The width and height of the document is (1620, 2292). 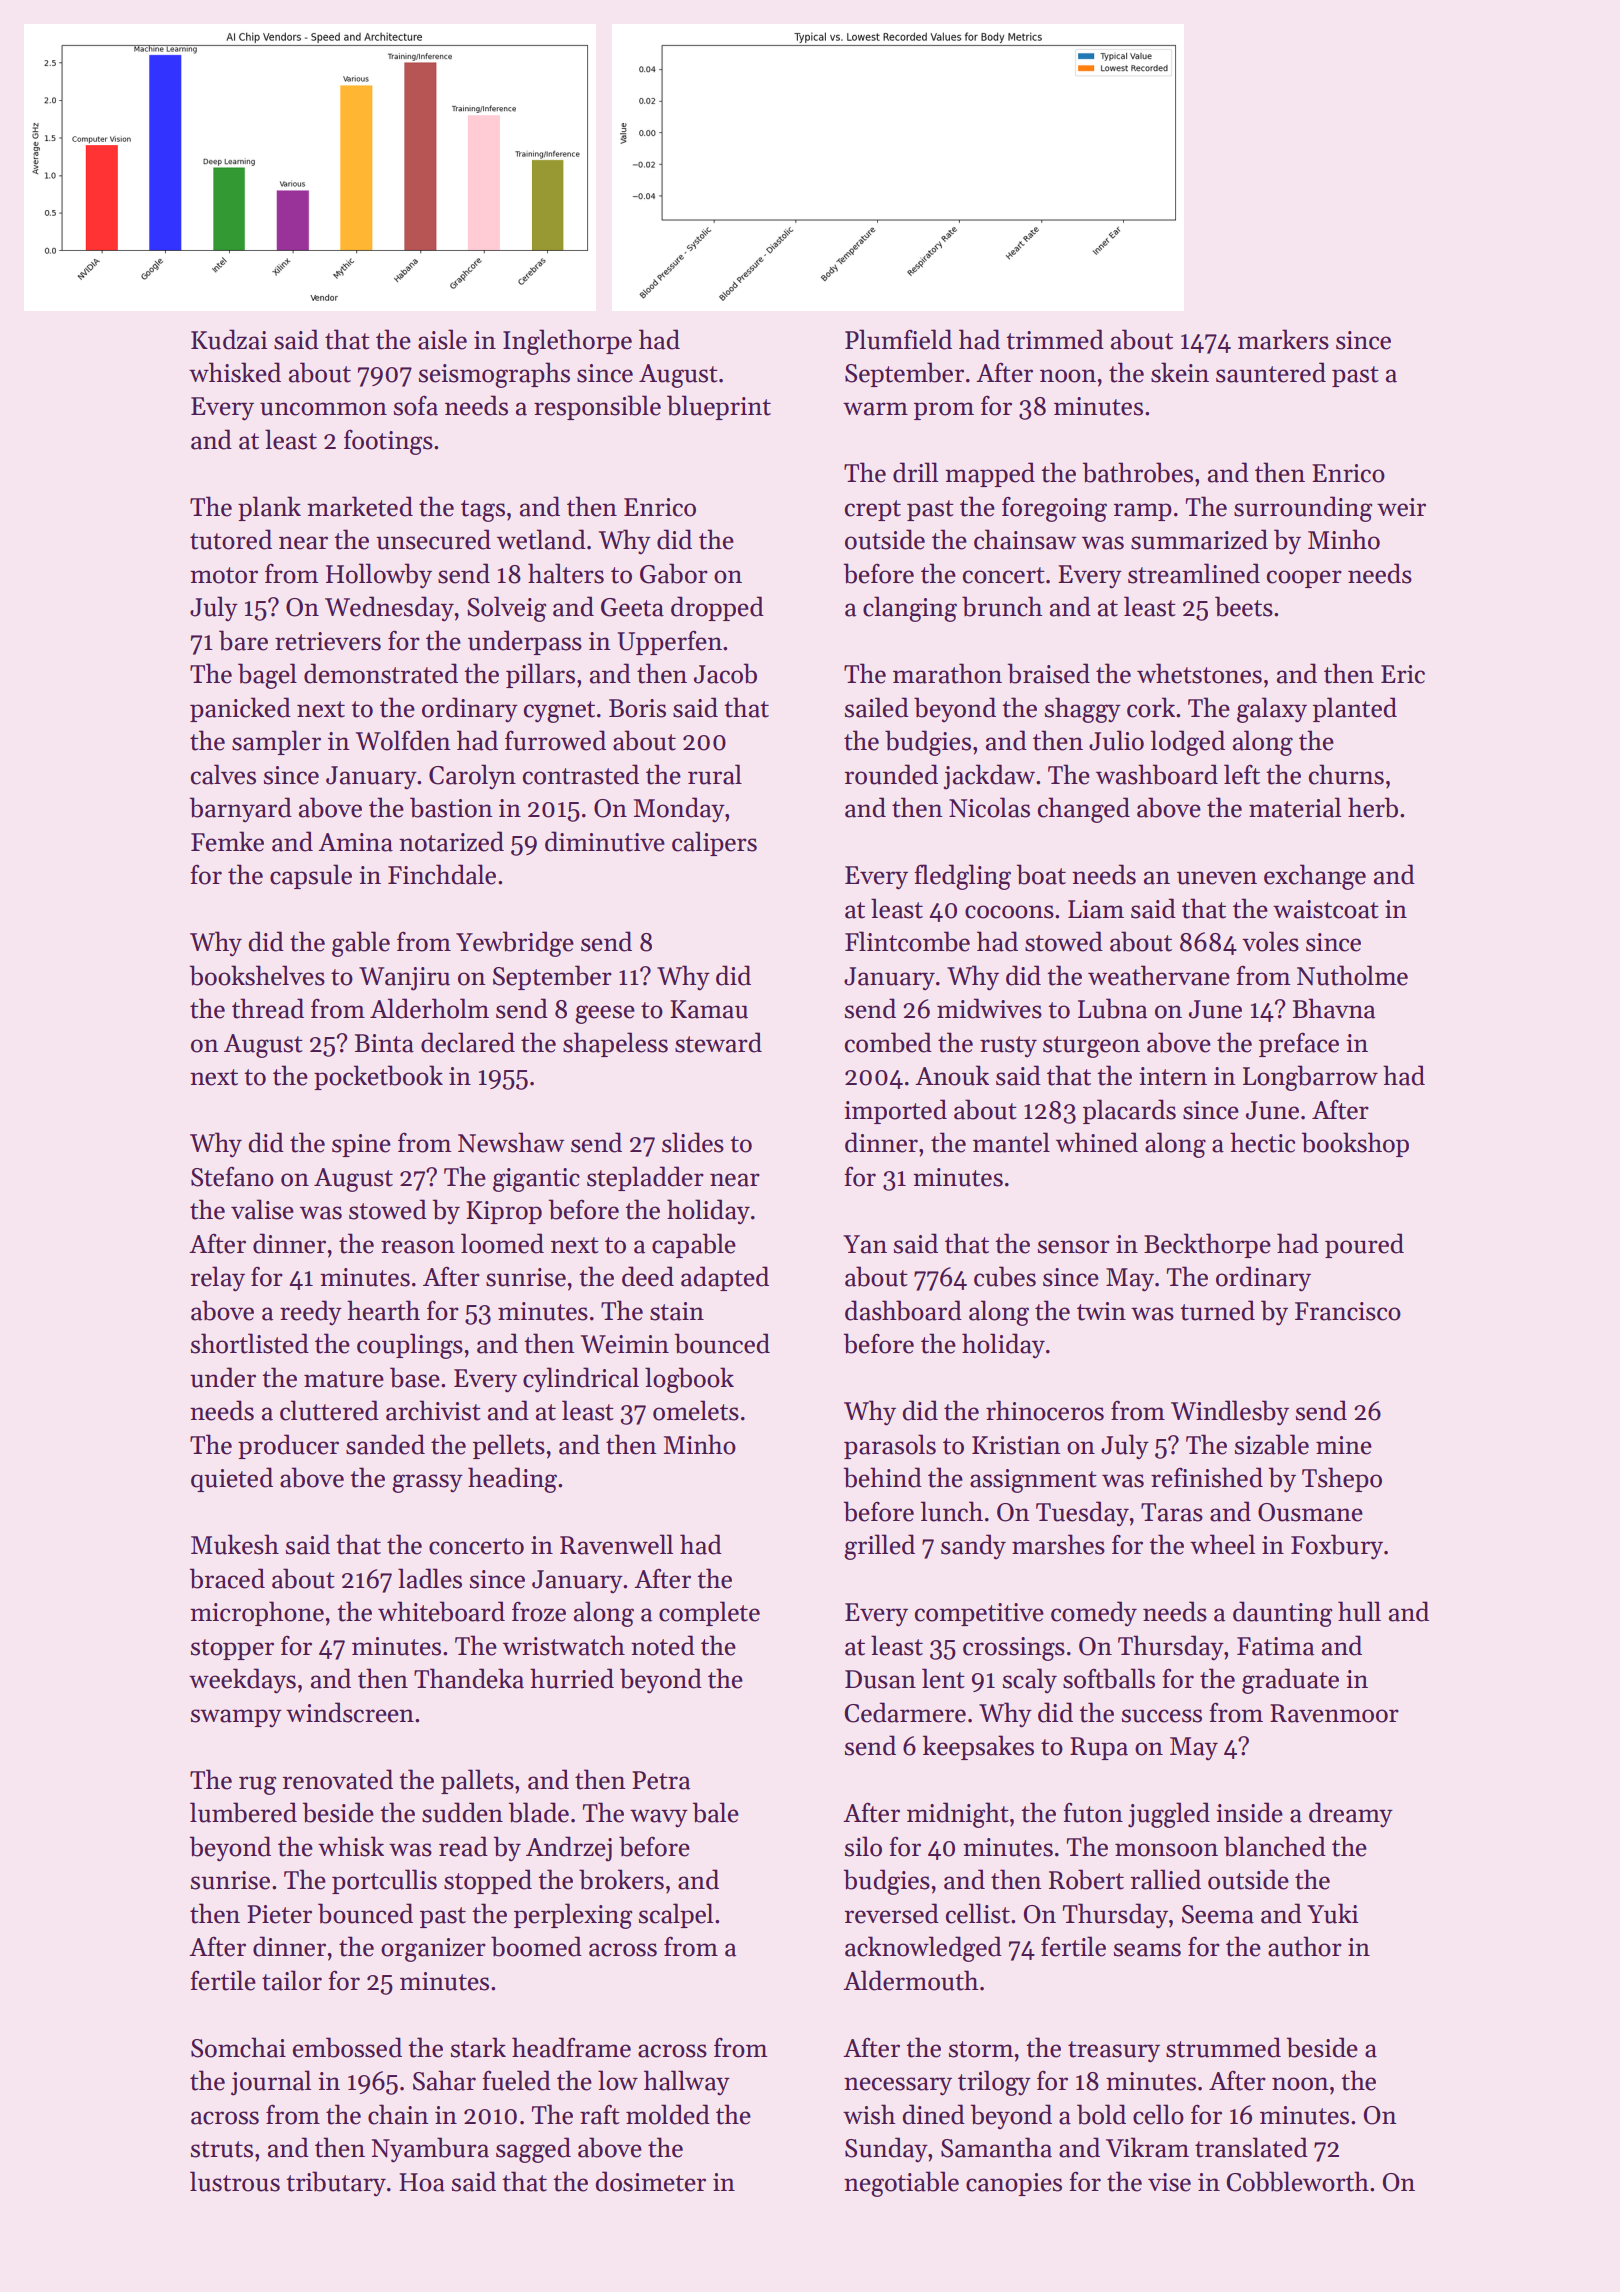 I want to click on bare, so click(x=243, y=640).
